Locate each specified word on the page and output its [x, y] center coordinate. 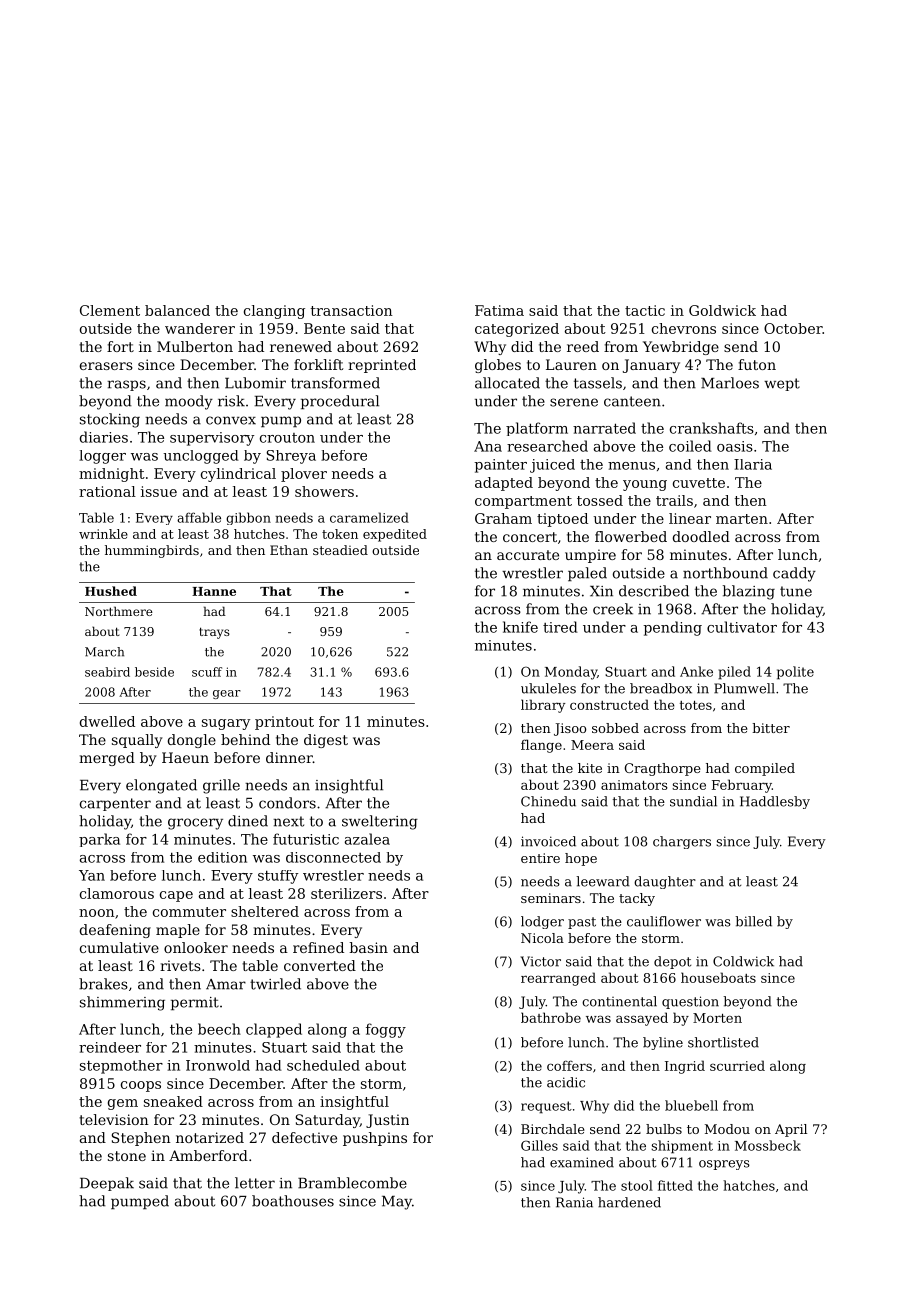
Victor [541, 961]
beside [154, 672]
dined [248, 821]
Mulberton [195, 346]
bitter [771, 728]
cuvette [699, 483]
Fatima [499, 310]
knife [520, 627]
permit [195, 1003]
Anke [696, 671]
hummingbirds [152, 551]
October [793, 328]
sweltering [380, 822]
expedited [395, 535]
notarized [210, 1137]
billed [753, 921]
